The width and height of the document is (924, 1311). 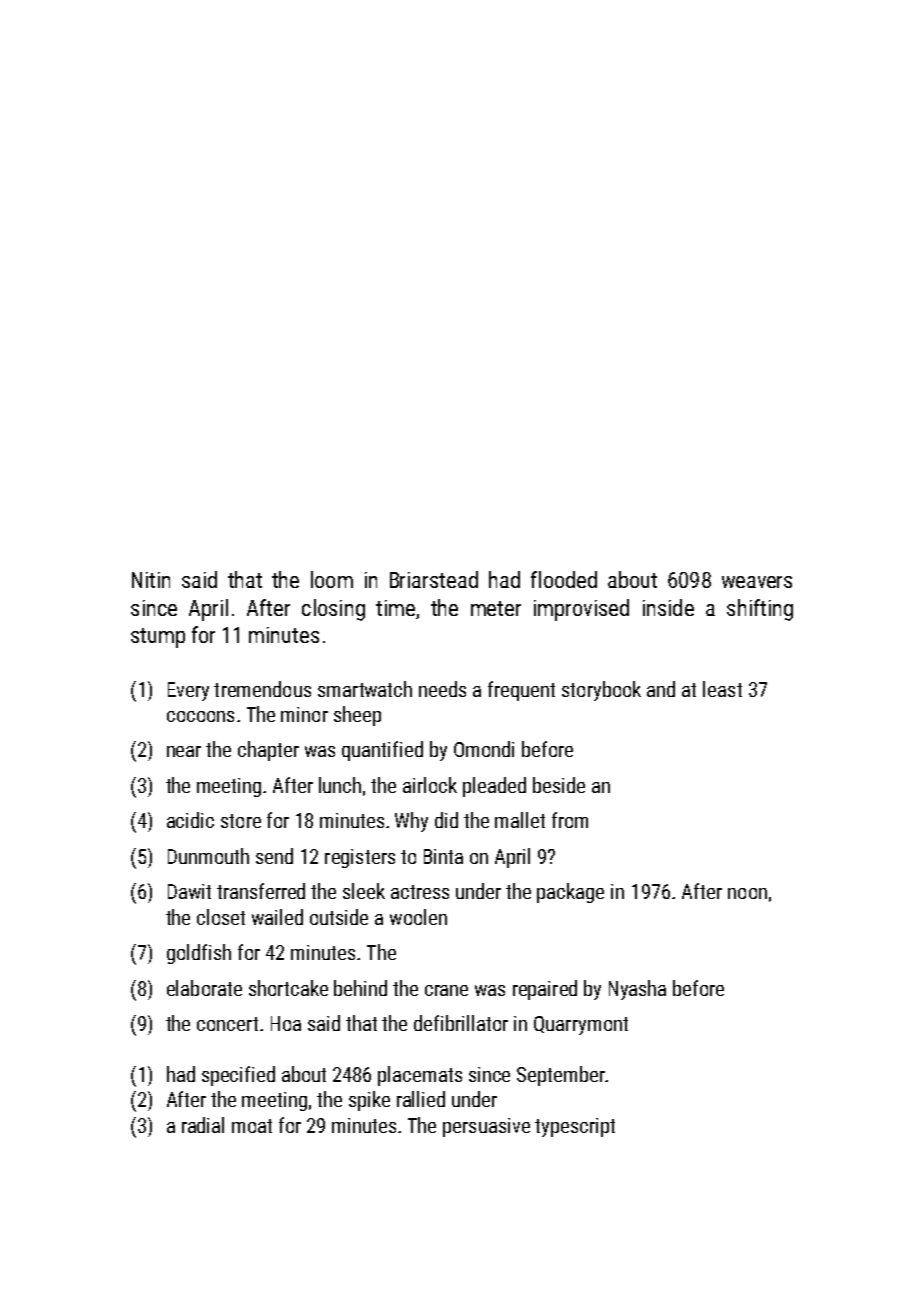 What do you see at coordinates (494, 787) in the document?
I see `pleaded` at bounding box center [494, 787].
